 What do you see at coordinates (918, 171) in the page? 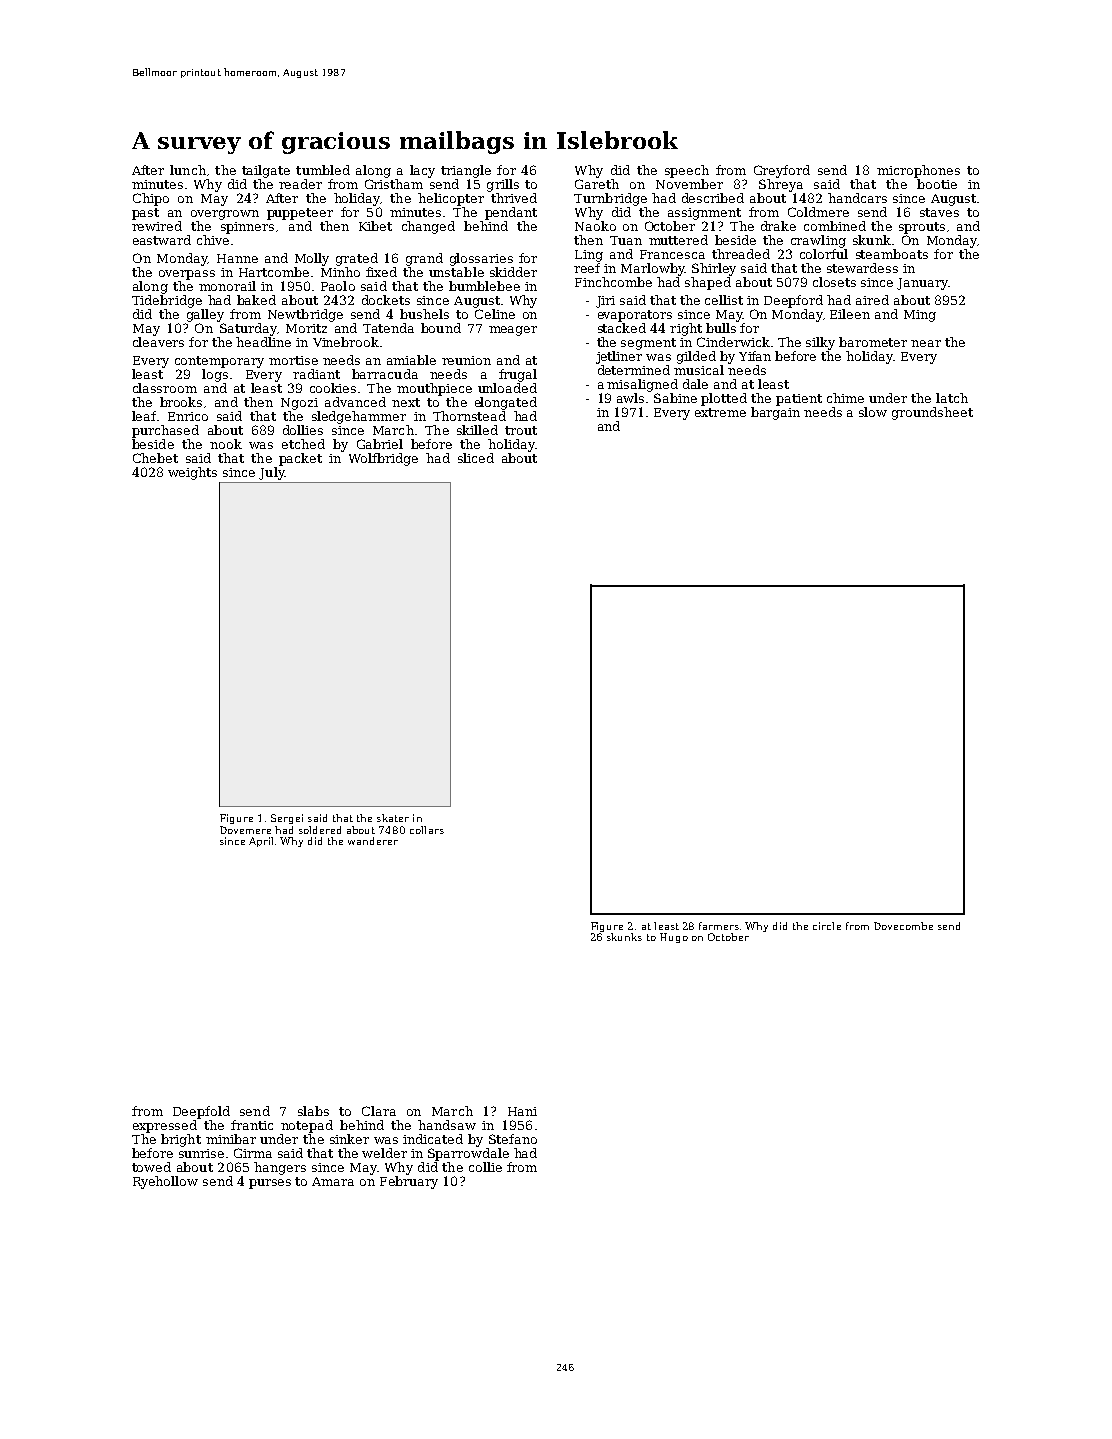
I see `microphones` at bounding box center [918, 171].
